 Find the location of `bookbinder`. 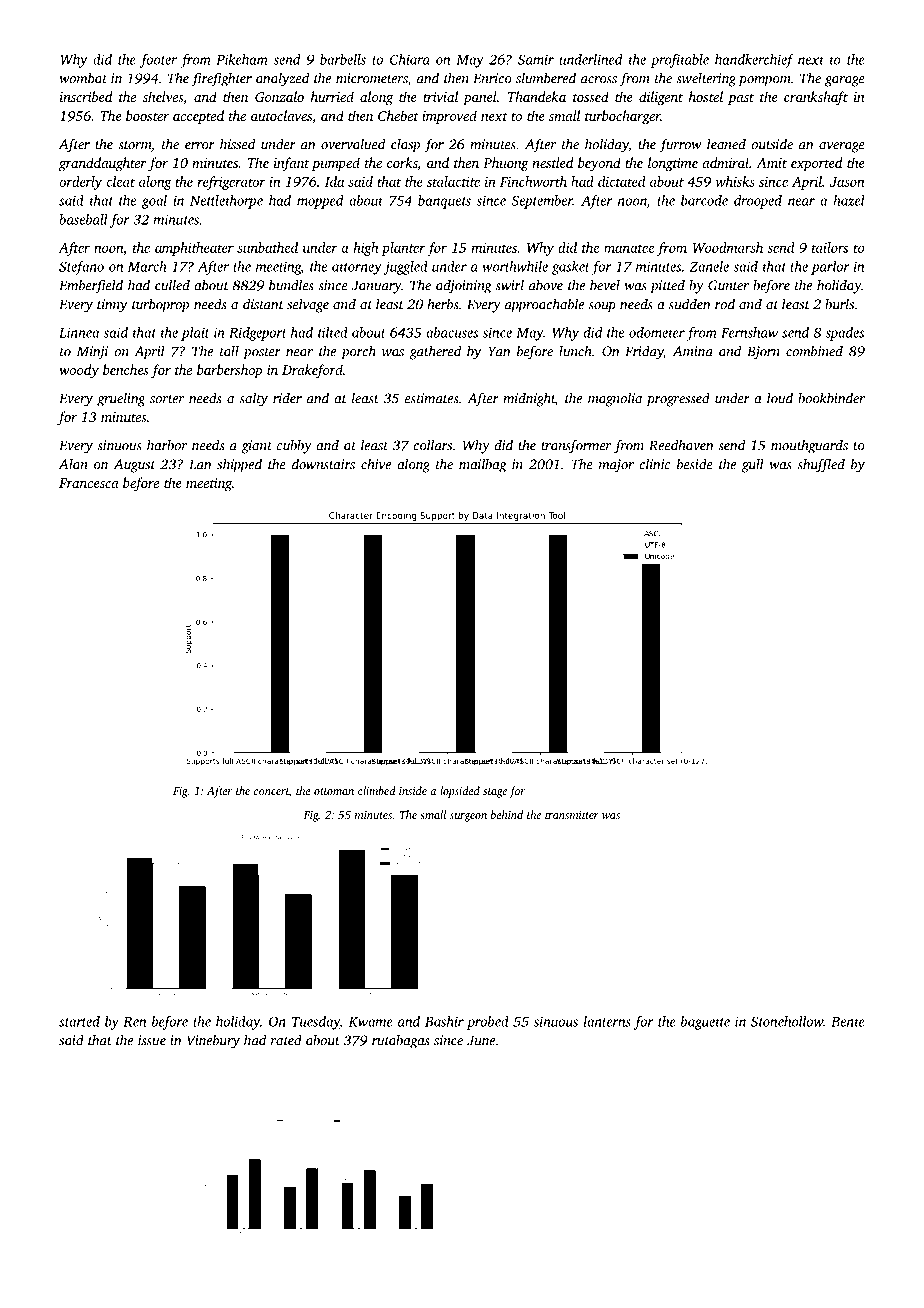

bookbinder is located at coordinates (831, 398).
